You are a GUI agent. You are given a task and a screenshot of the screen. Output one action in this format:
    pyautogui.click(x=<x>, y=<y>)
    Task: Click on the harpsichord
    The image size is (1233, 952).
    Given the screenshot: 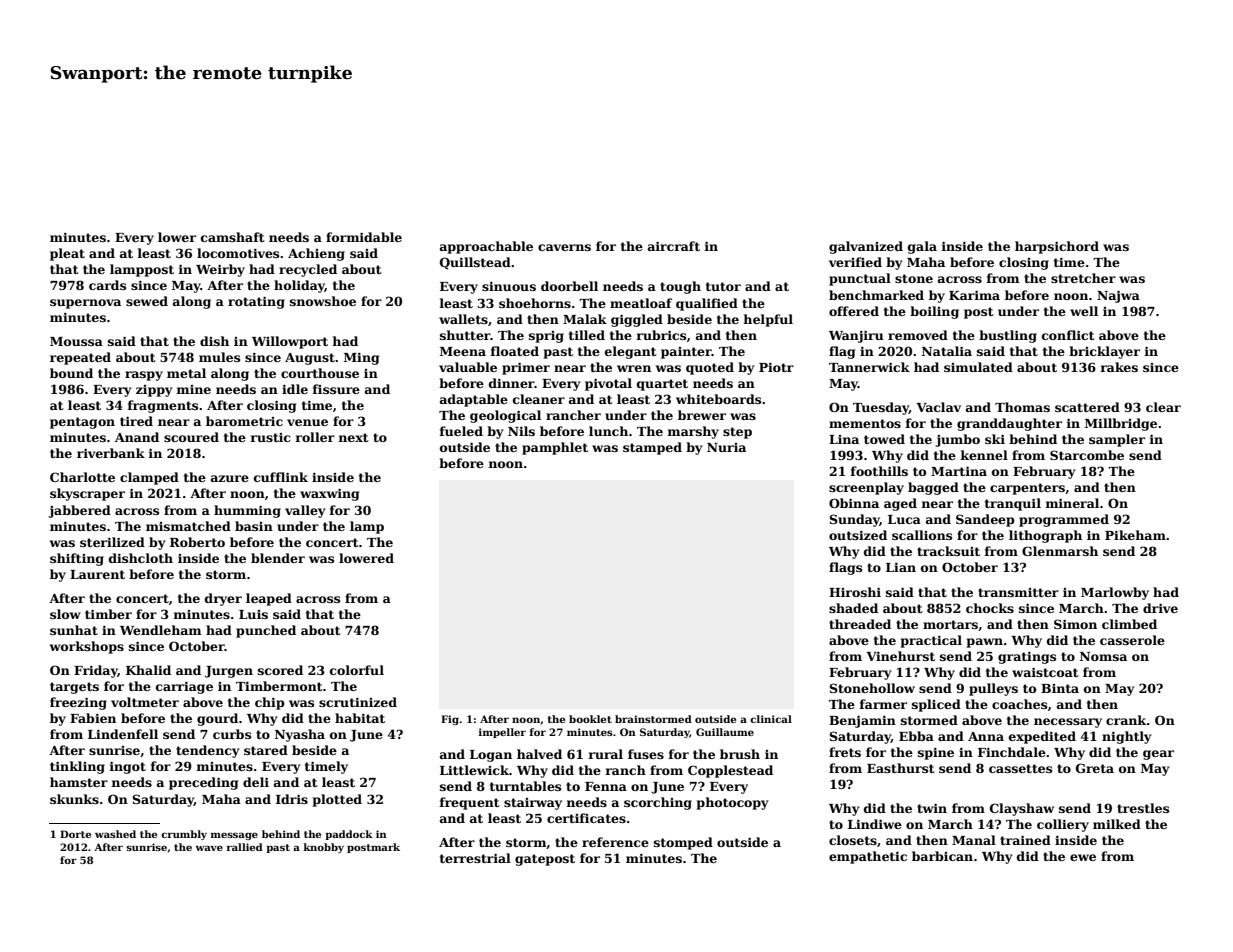 What is the action you would take?
    pyautogui.click(x=1057, y=247)
